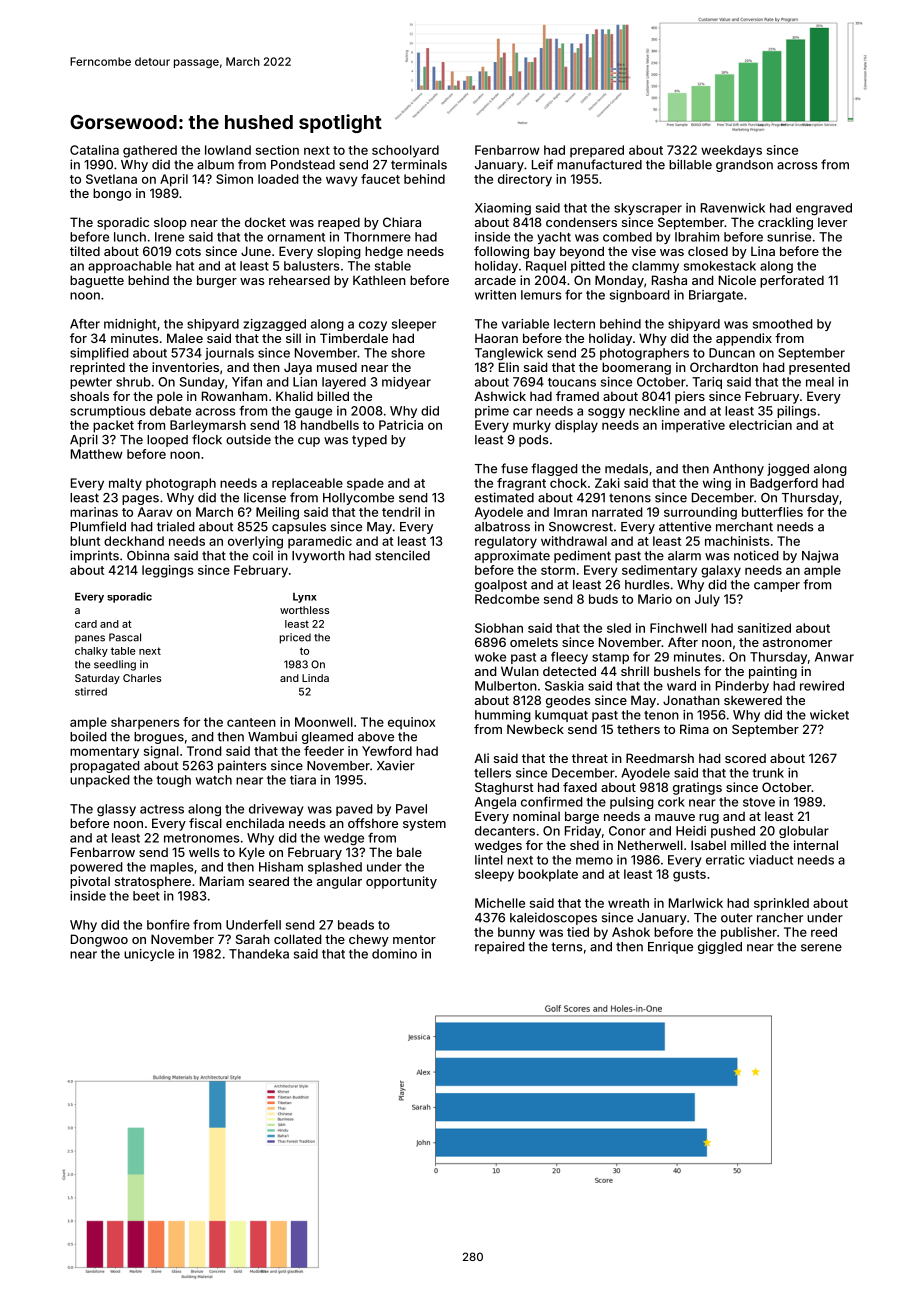 The image size is (924, 1308). I want to click on cots, so click(188, 251).
